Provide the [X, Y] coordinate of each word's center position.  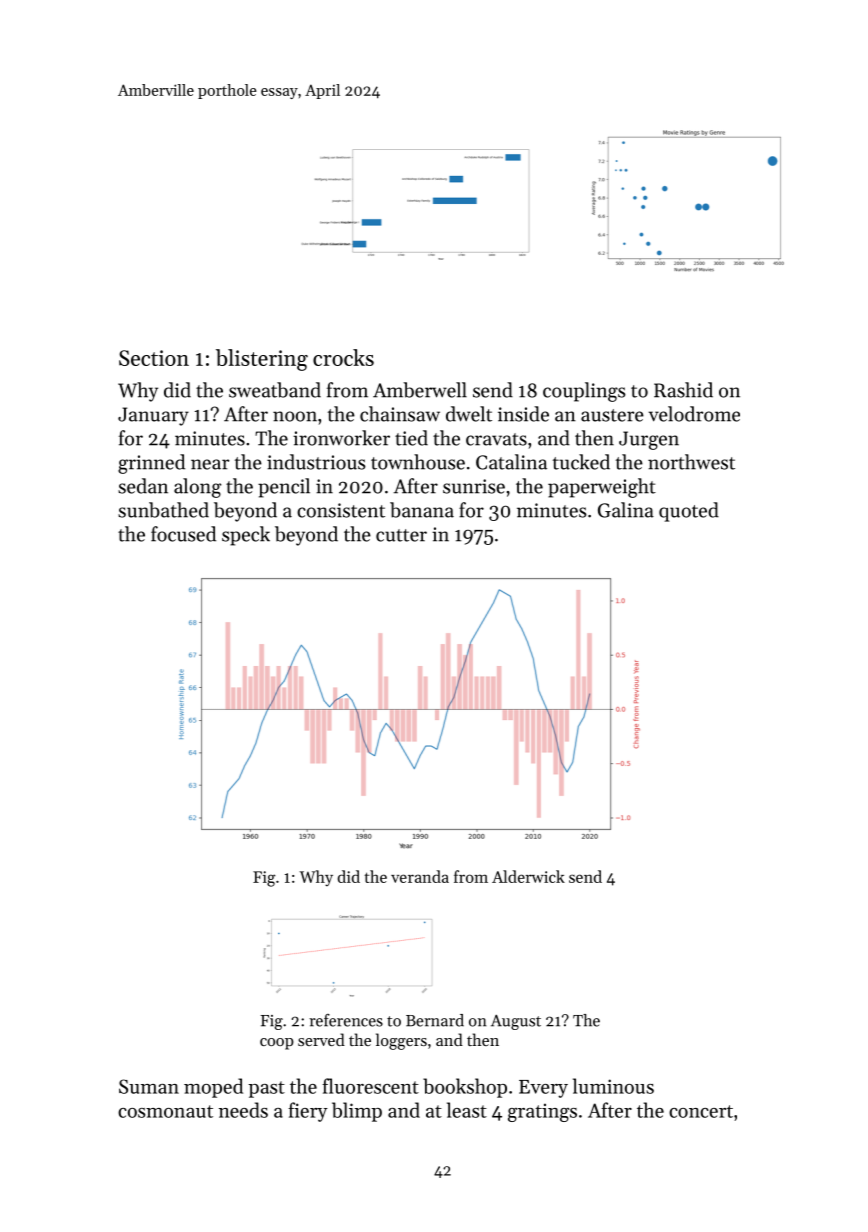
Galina [626, 510]
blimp [357, 1112]
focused [183, 534]
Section [154, 358]
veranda [420, 876]
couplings [584, 392]
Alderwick [528, 876]
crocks [343, 357]
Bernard [435, 1020]
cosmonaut [165, 1111]
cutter [401, 535]
